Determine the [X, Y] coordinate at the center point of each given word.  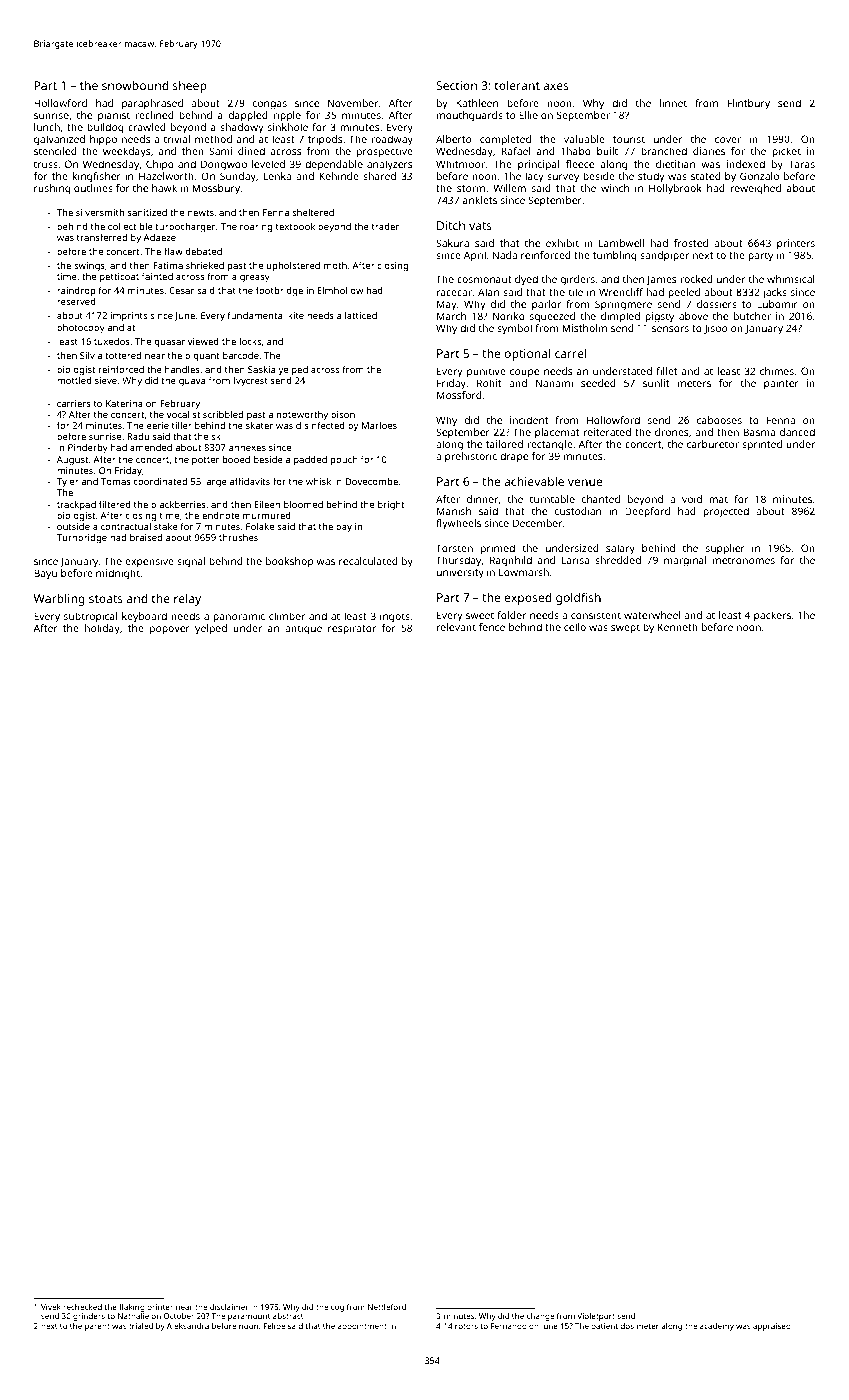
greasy [255, 279]
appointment [362, 1327]
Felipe [274, 1327]
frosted [691, 243]
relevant [456, 627]
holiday [102, 629]
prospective [385, 152]
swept [625, 629]
